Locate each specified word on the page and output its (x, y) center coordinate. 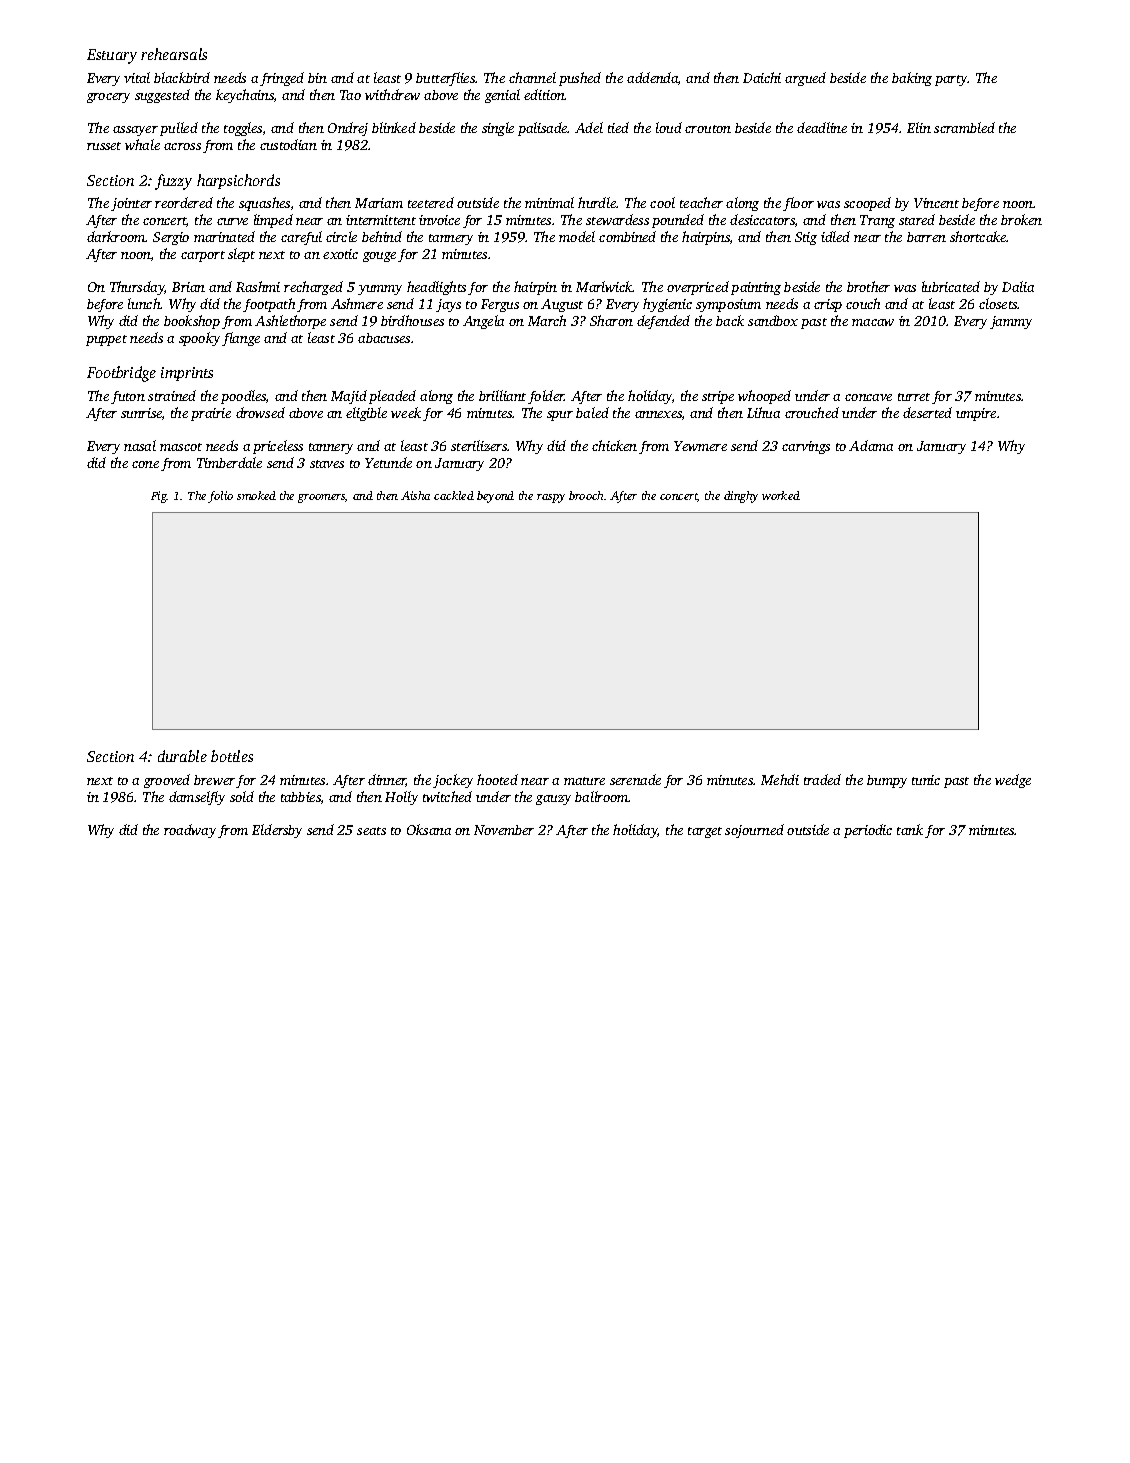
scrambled (964, 127)
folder (546, 397)
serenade (635, 779)
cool (662, 202)
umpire (976, 414)
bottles (232, 756)
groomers (321, 498)
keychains (245, 96)
